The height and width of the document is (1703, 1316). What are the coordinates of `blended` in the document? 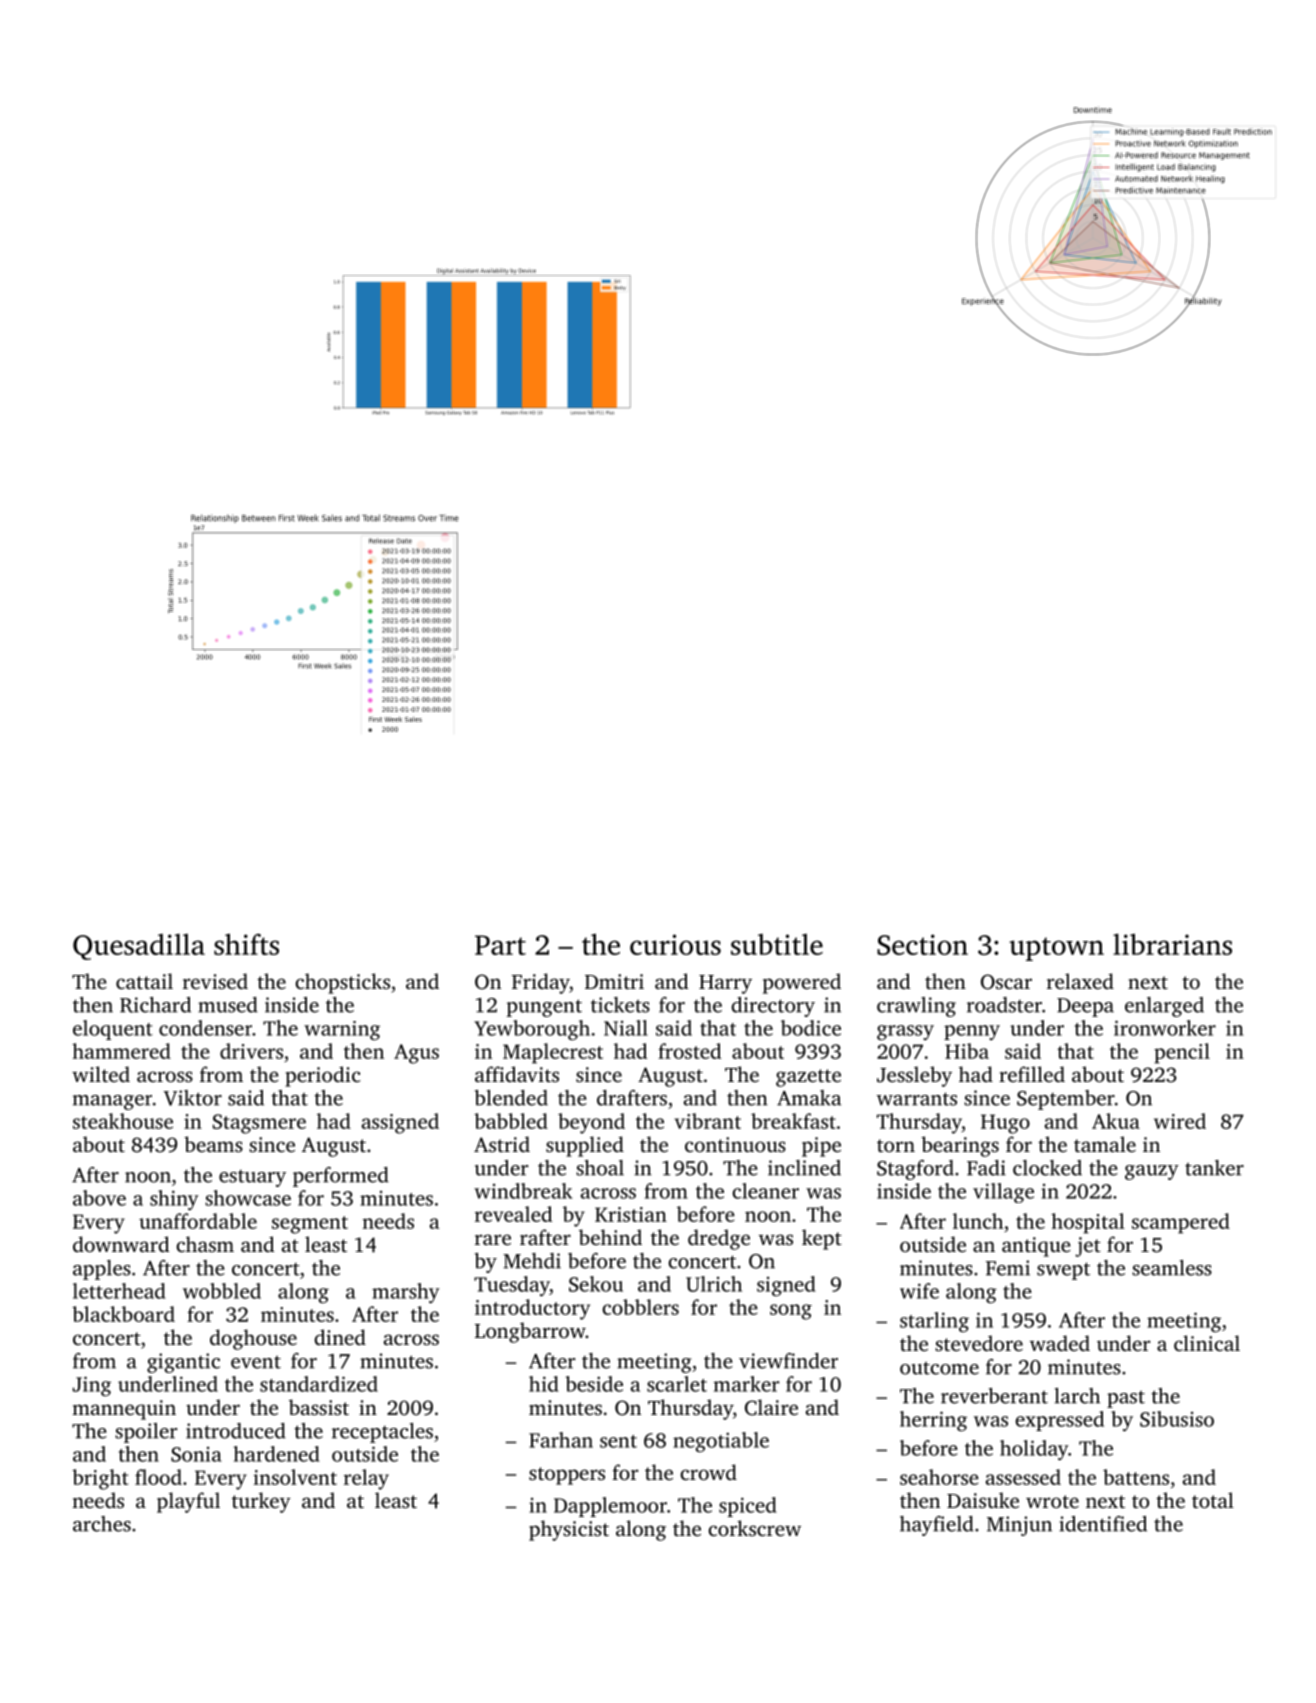 It's located at (511, 1098).
